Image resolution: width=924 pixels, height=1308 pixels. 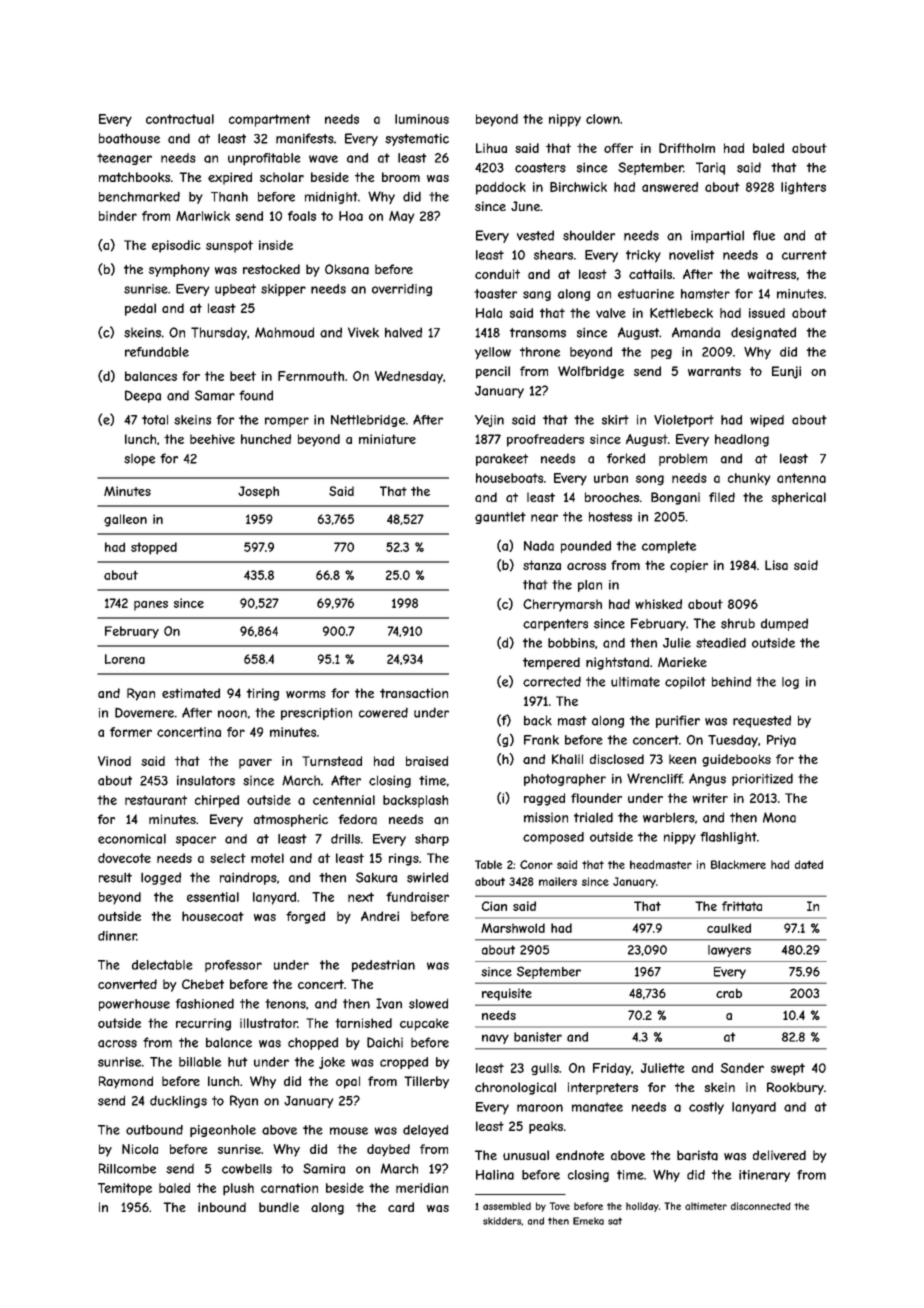 I want to click on prescription, so click(x=316, y=714).
